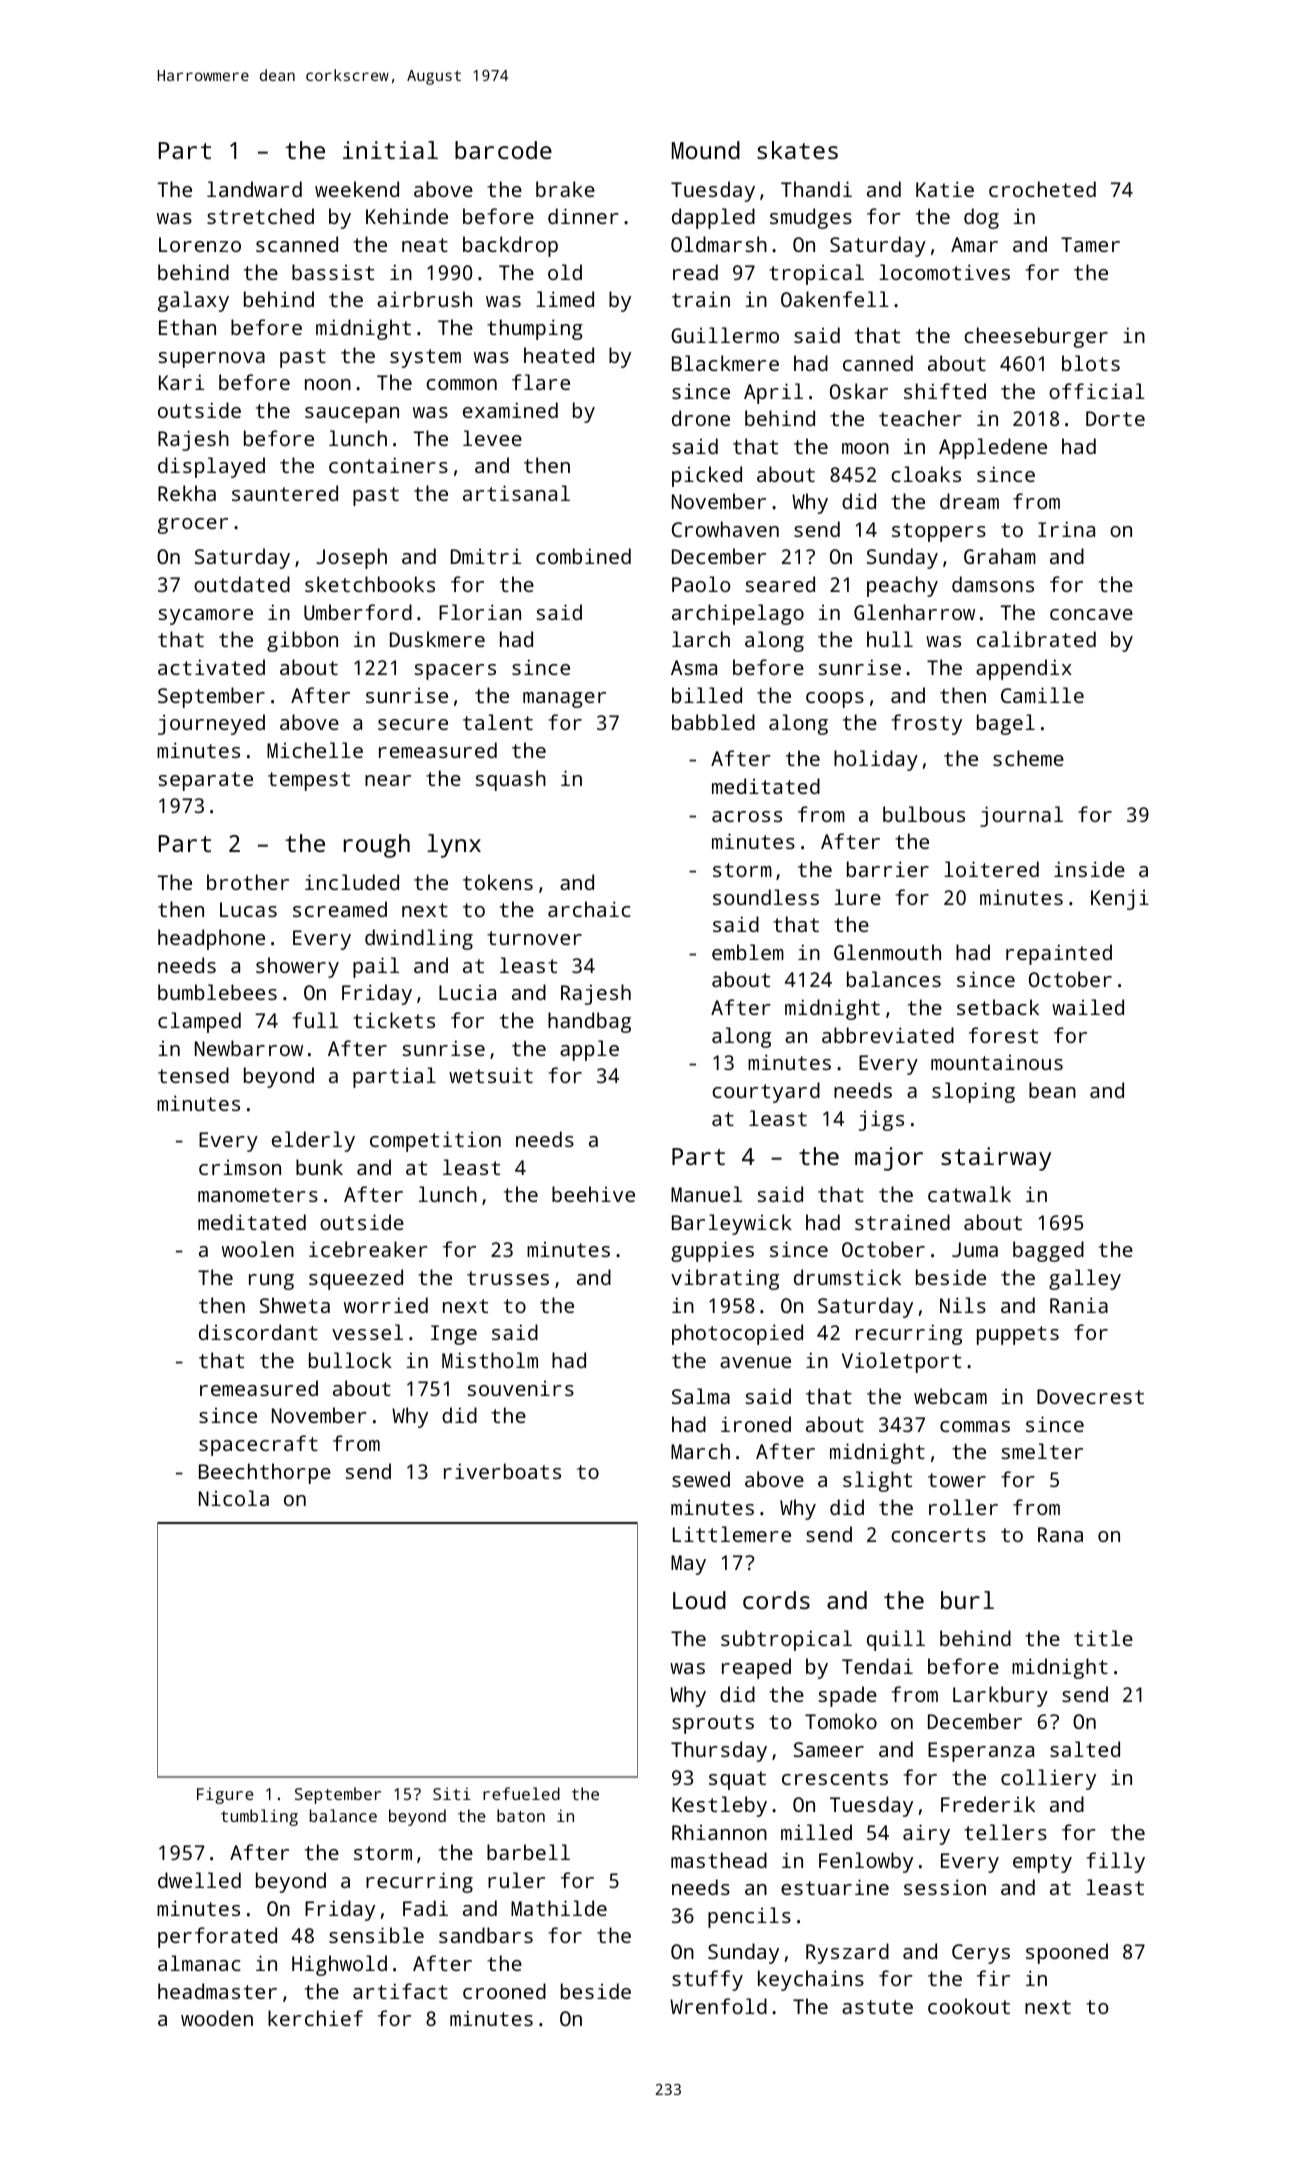  Describe the element at coordinates (388, 465) in the page. I see `containers` at that location.
